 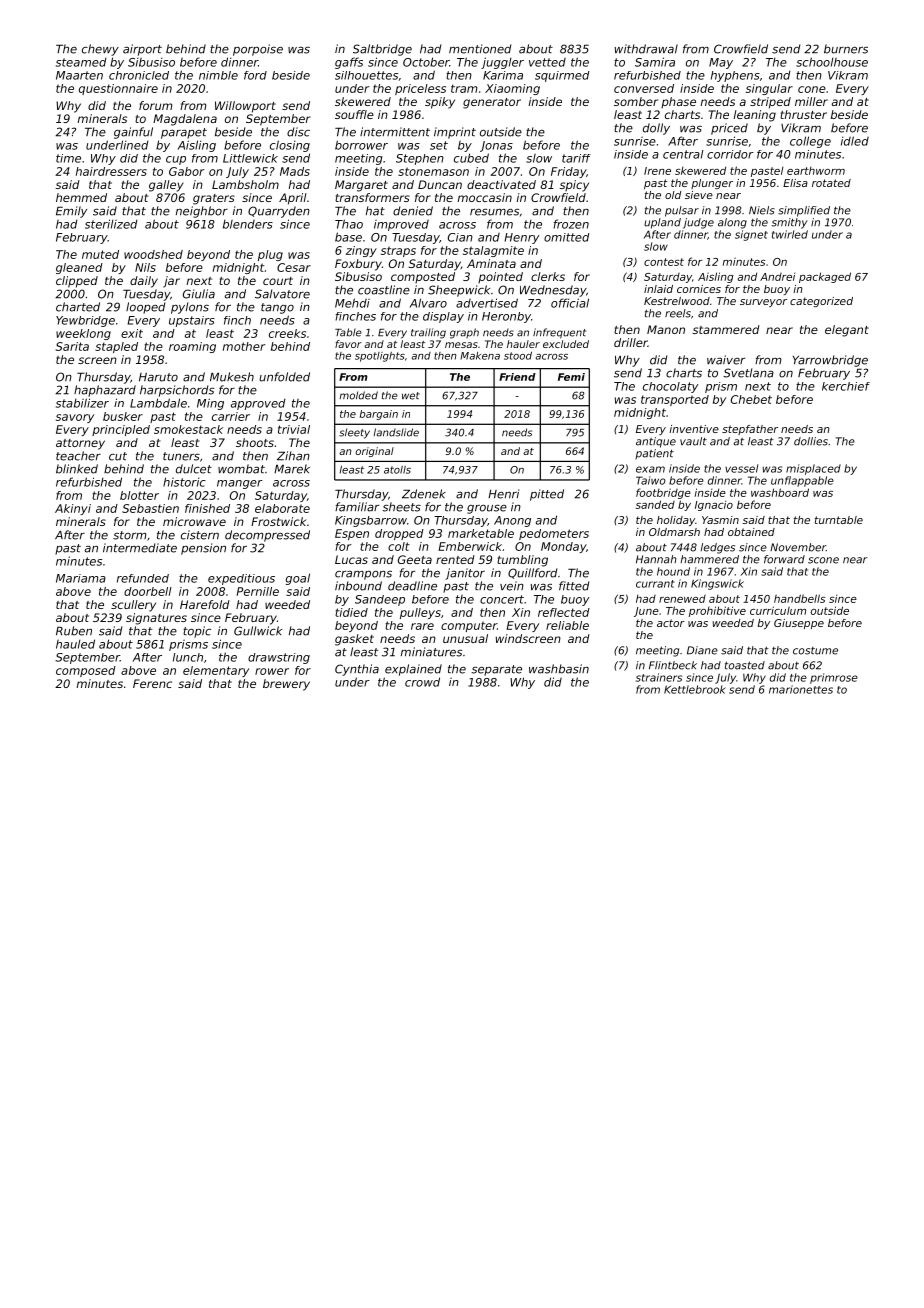 I want to click on dollies, so click(x=811, y=441).
